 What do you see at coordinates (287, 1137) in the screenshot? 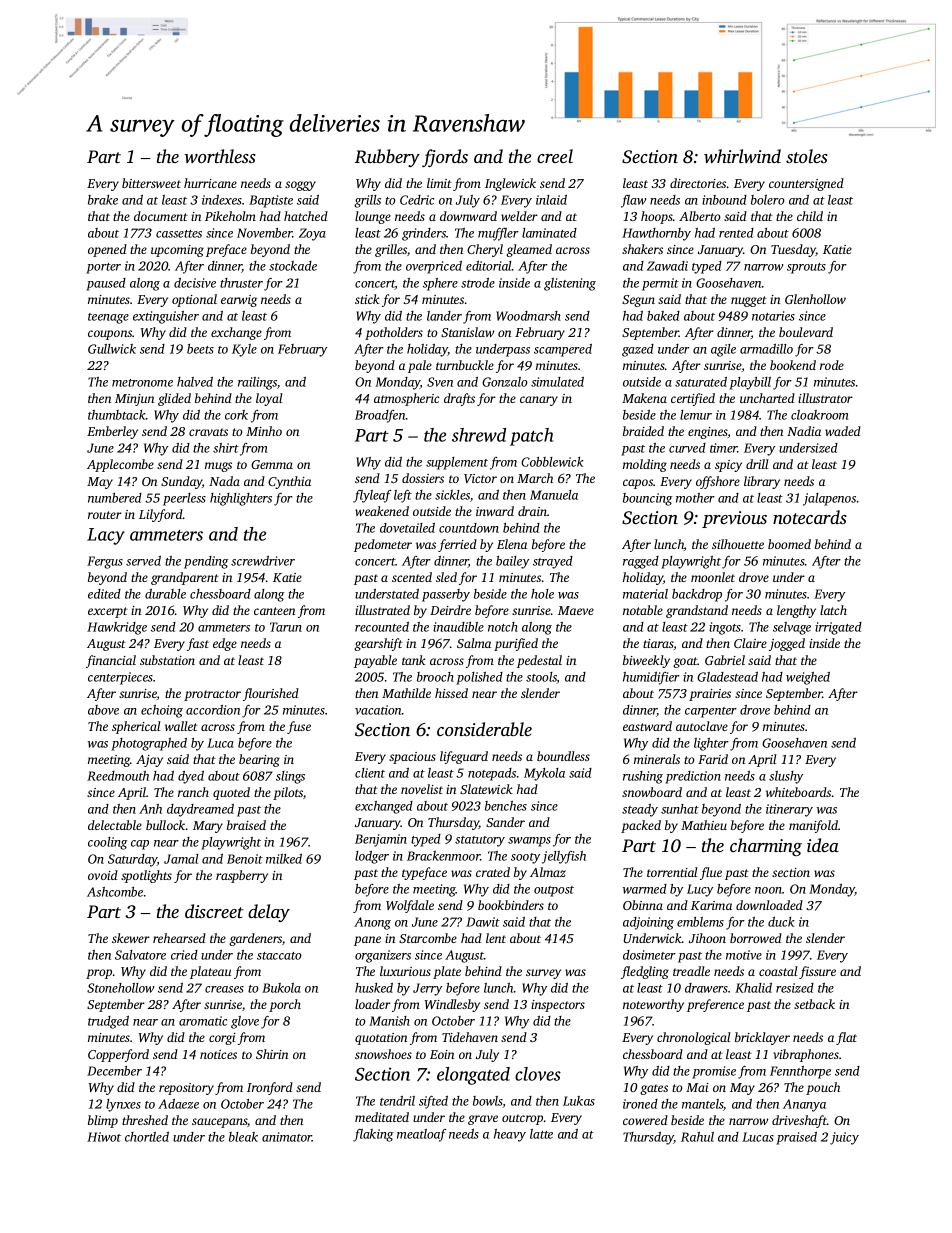
I see `animator` at bounding box center [287, 1137].
